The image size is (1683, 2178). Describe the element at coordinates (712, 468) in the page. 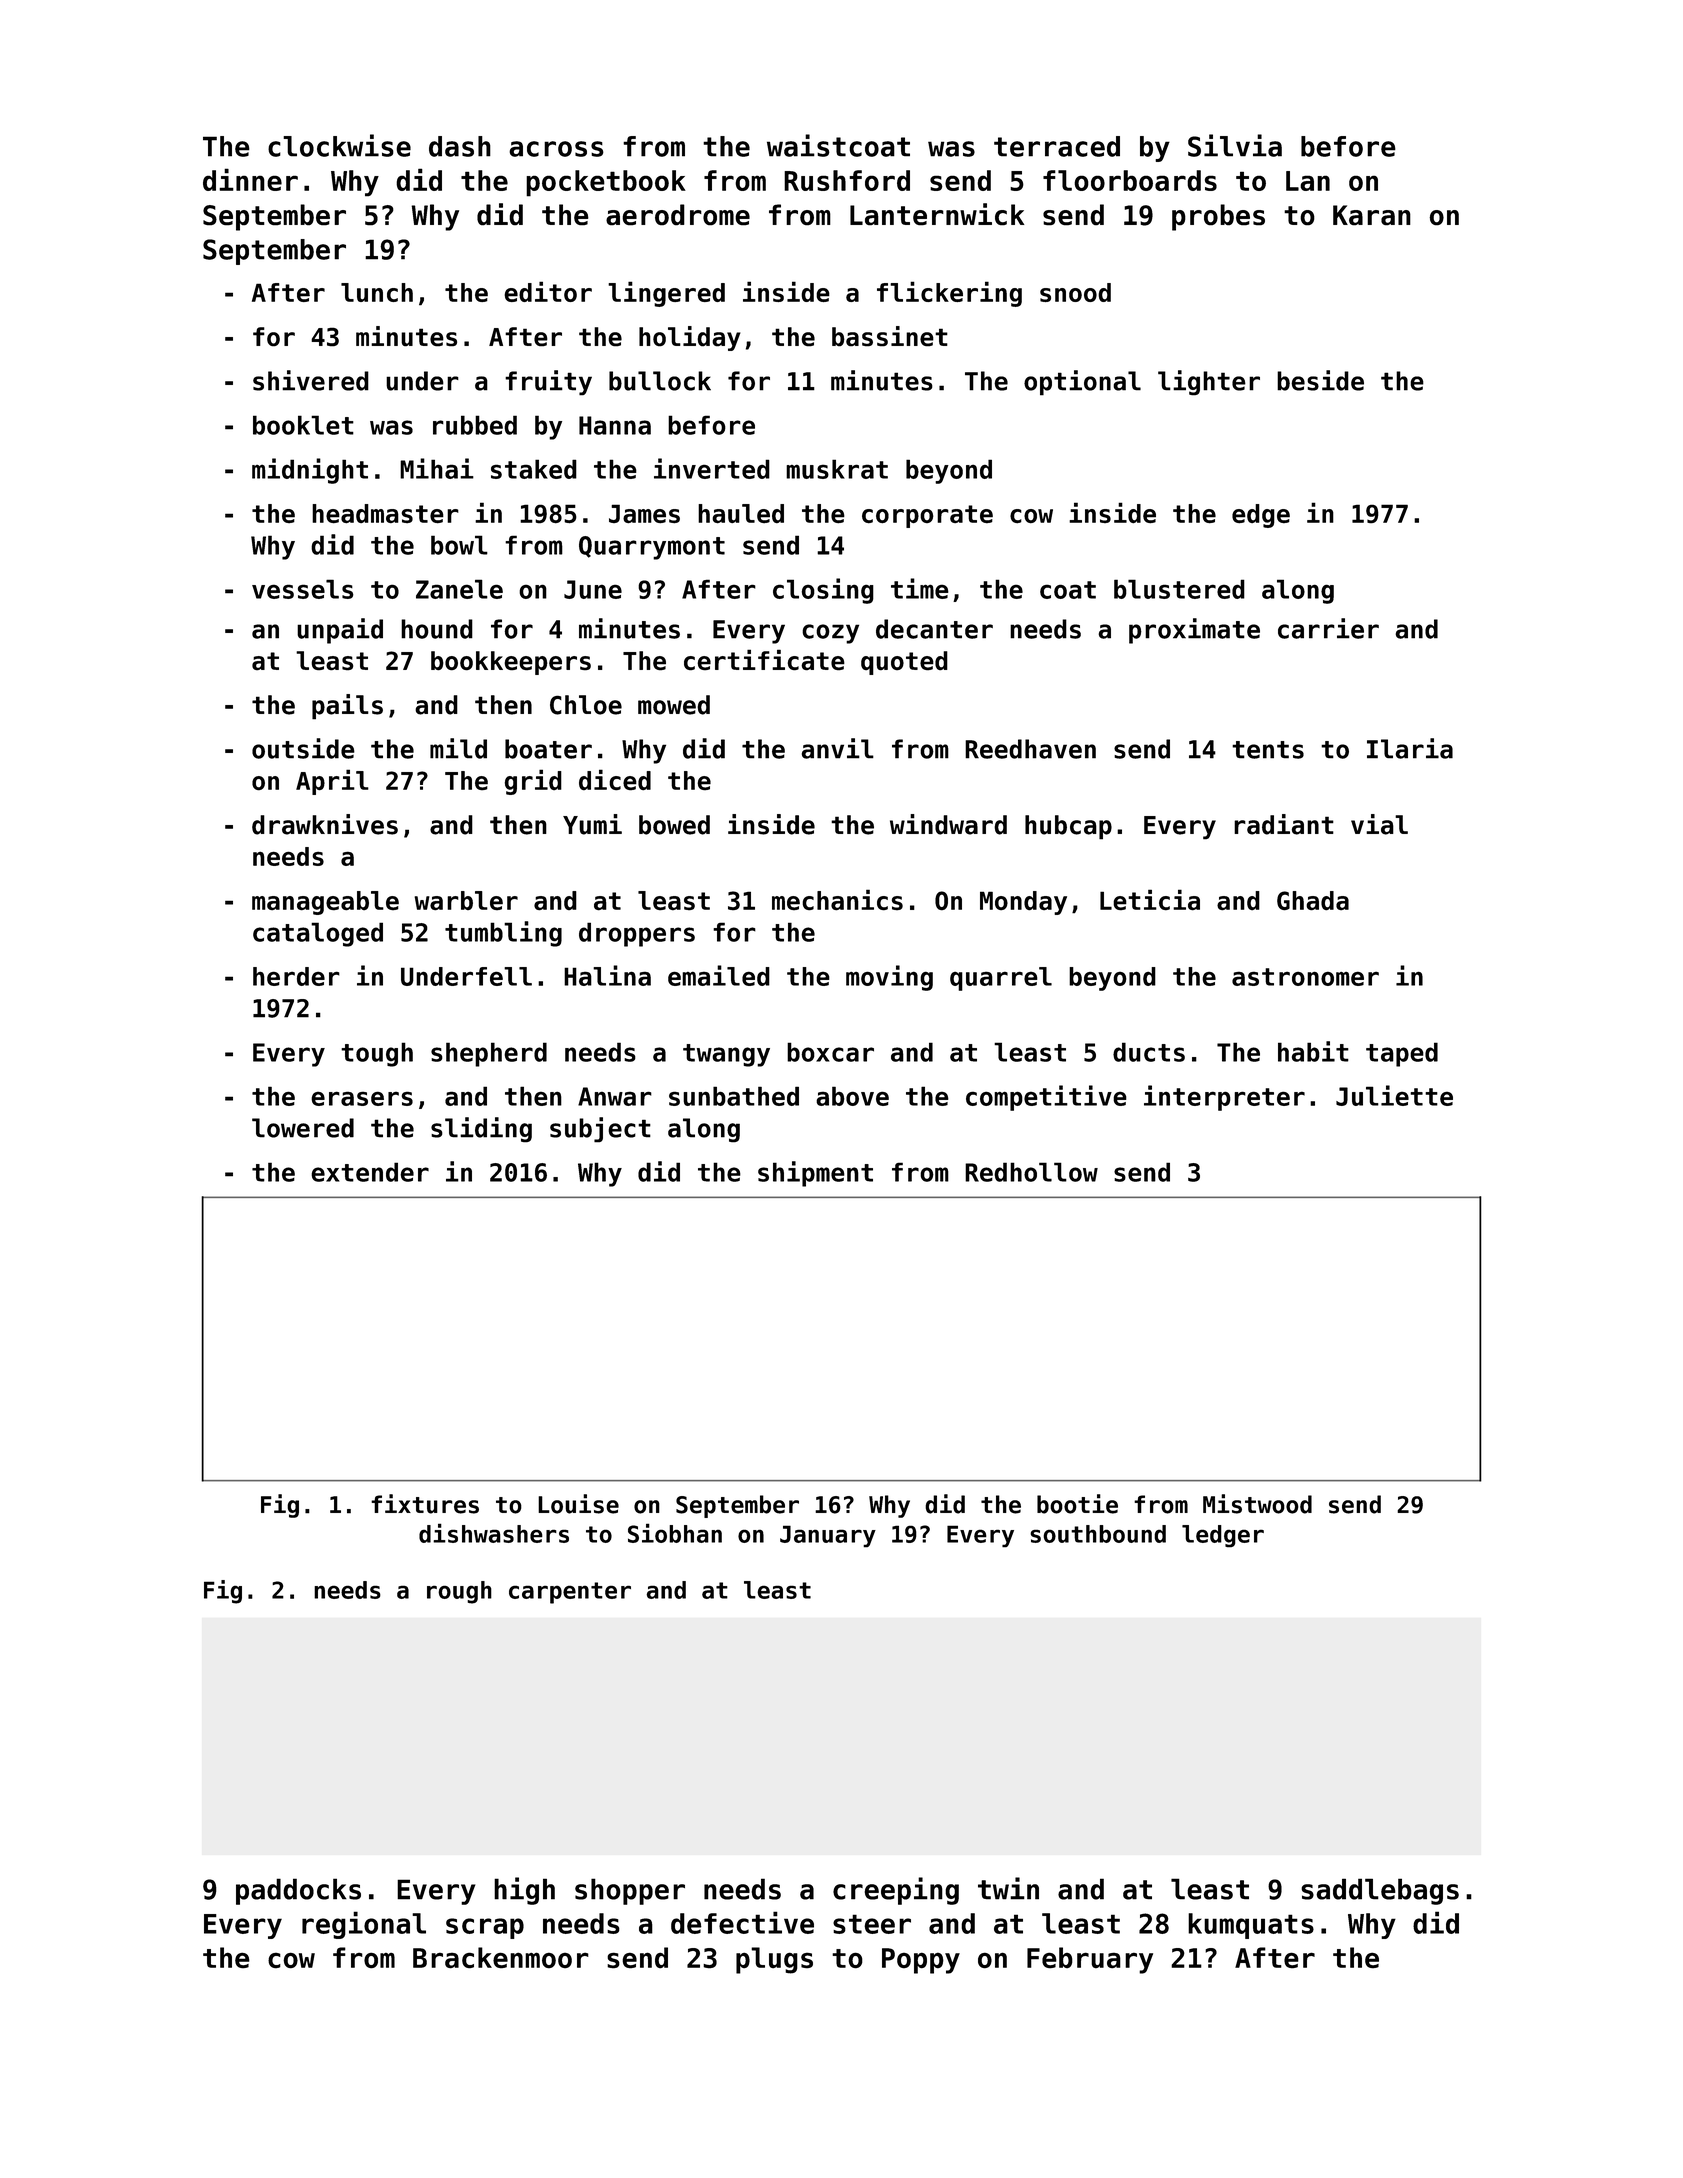

I see `inverted` at that location.
